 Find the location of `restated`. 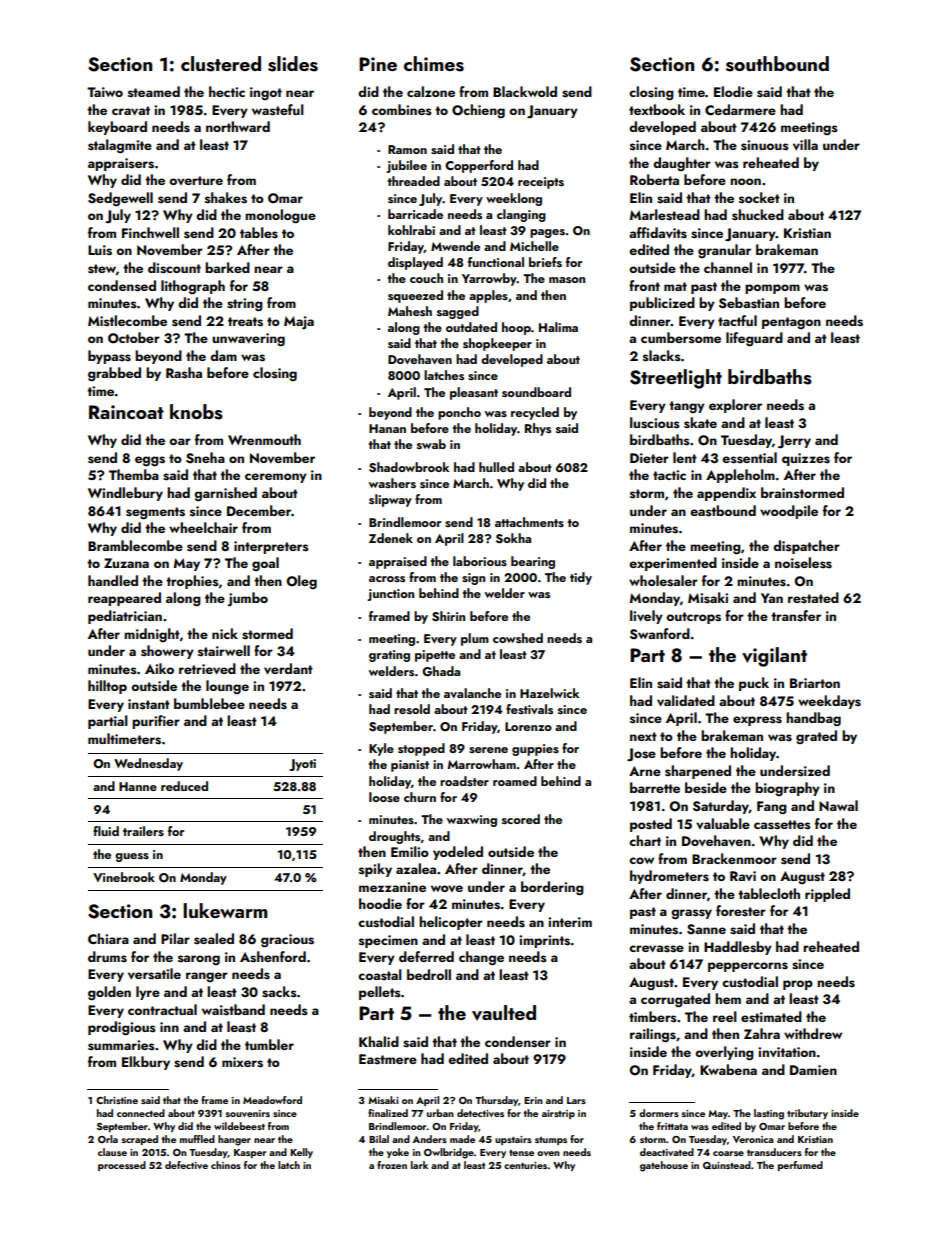

restated is located at coordinates (813, 598).
